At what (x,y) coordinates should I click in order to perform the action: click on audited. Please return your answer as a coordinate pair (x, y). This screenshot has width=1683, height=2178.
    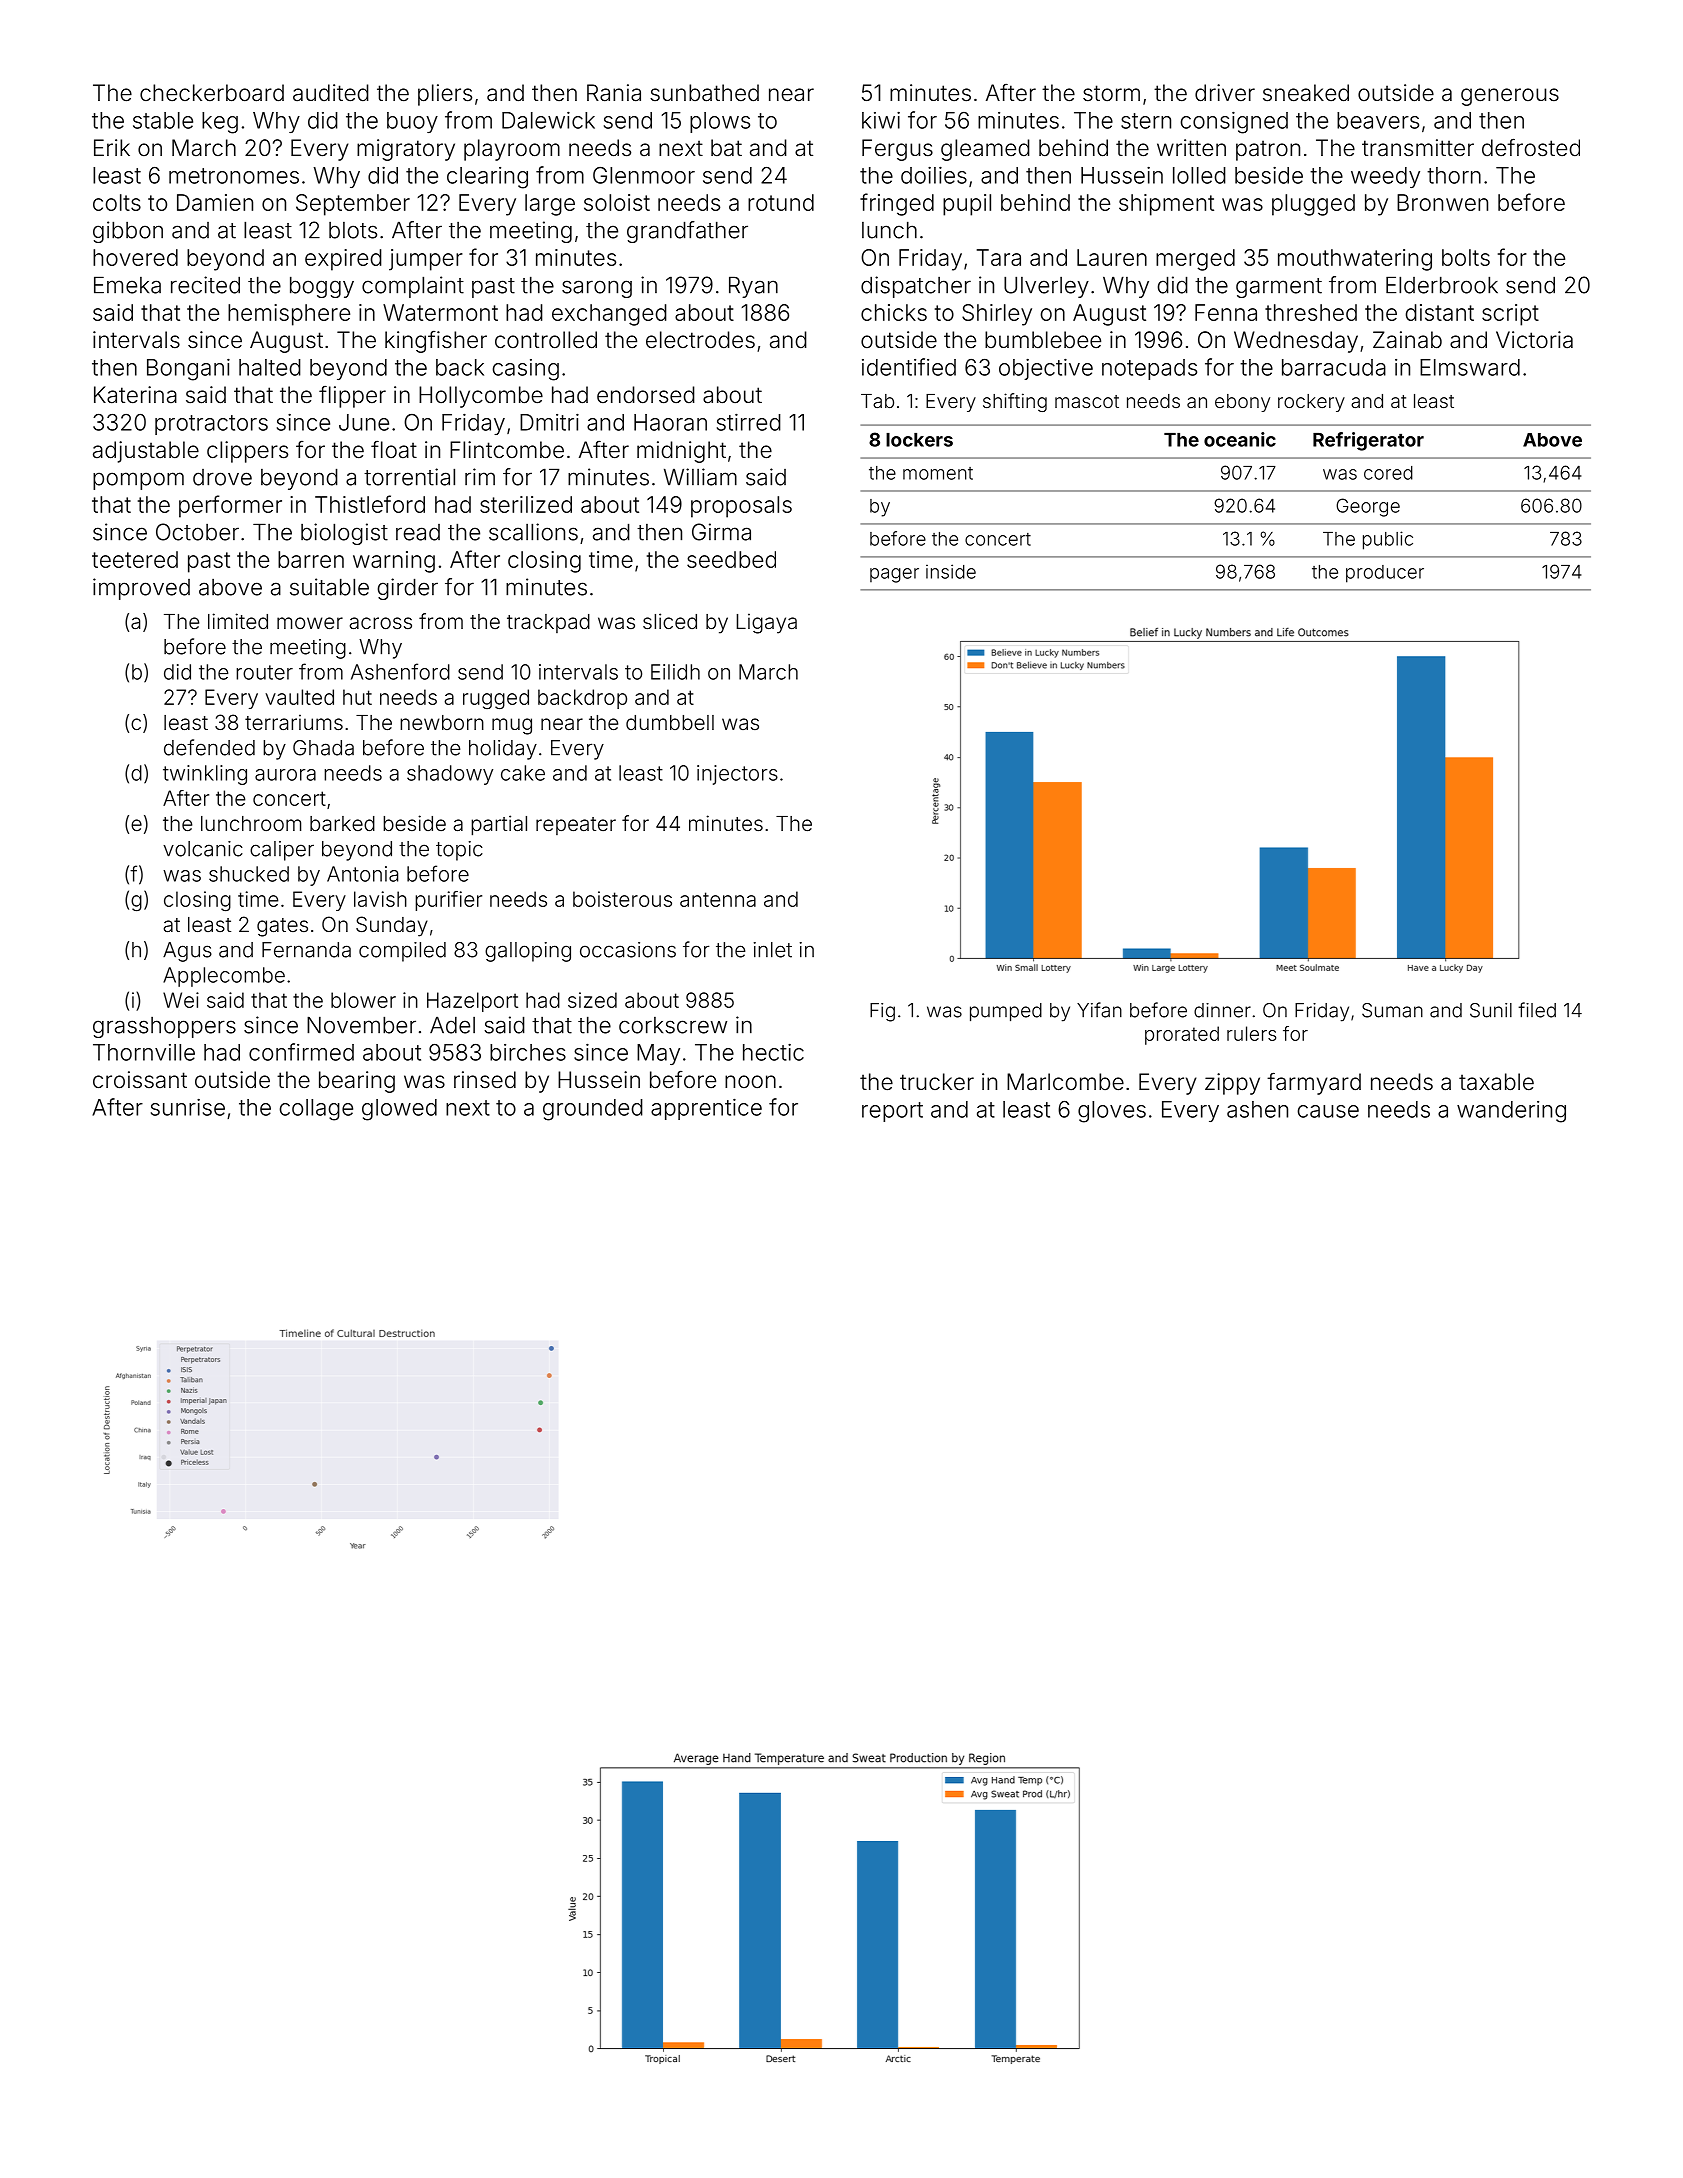
    Looking at the image, I should click on (331, 93).
